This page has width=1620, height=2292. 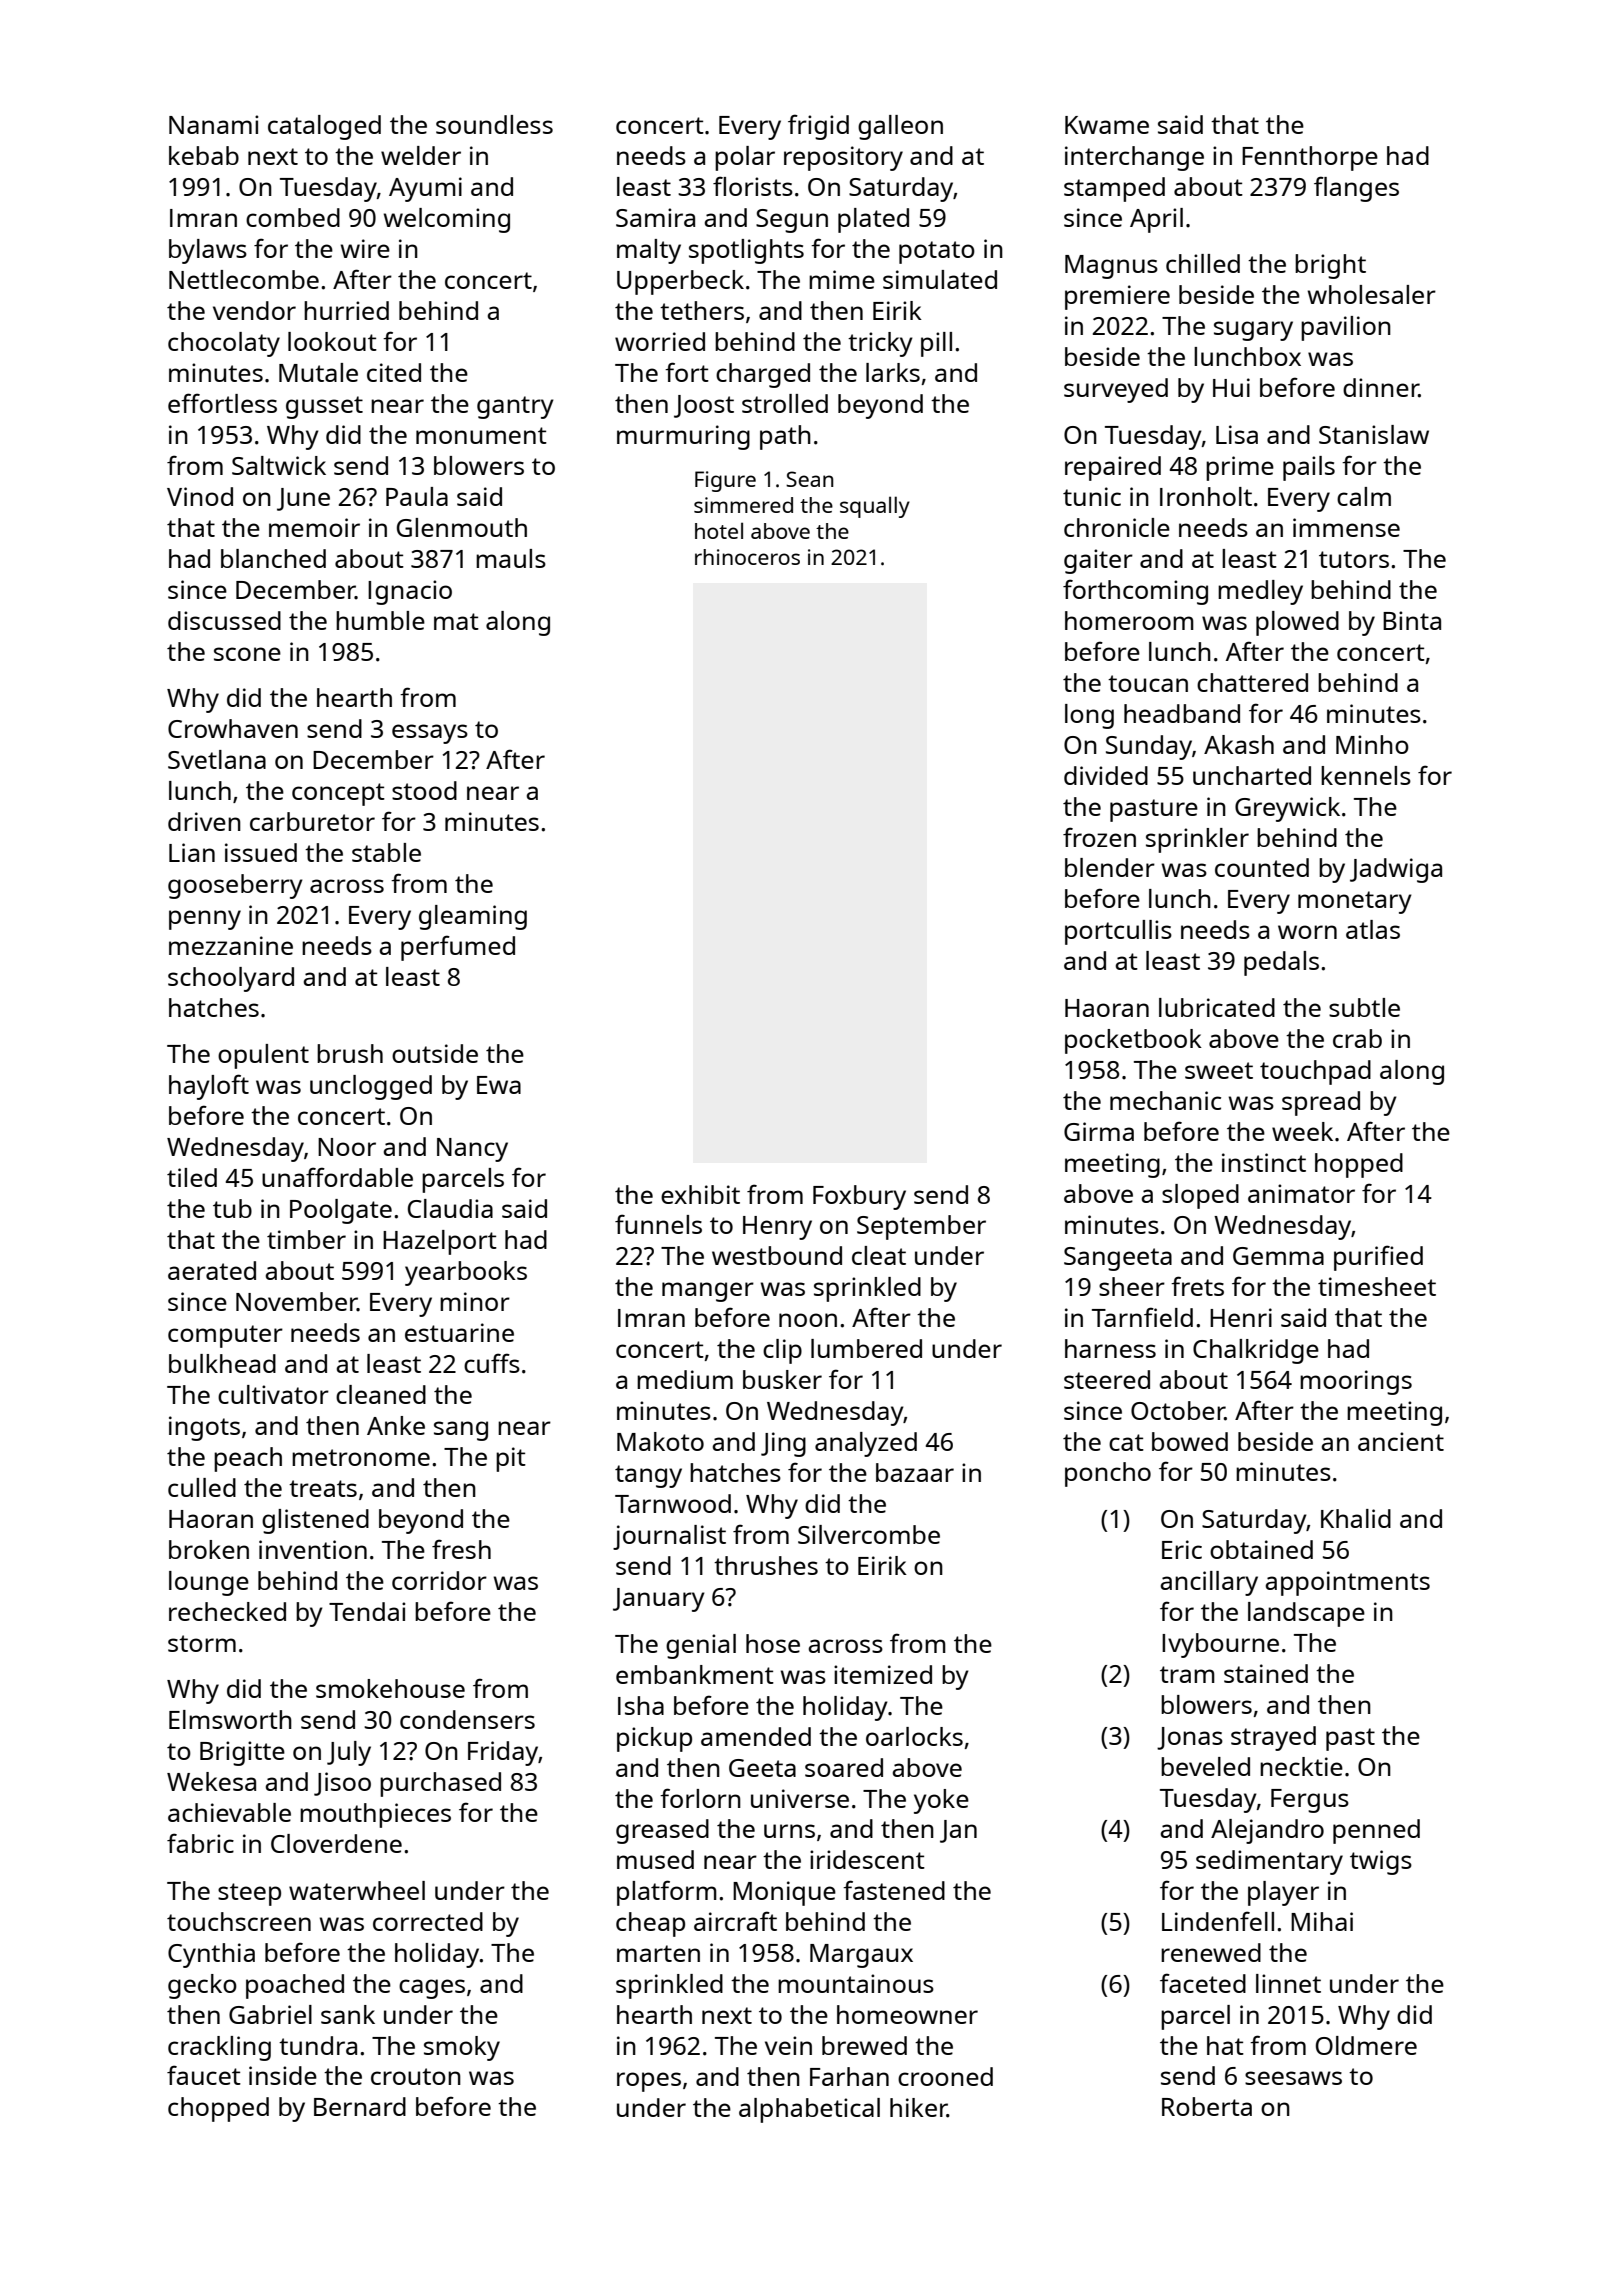 What do you see at coordinates (360, 2106) in the page?
I see `Bernard` at bounding box center [360, 2106].
